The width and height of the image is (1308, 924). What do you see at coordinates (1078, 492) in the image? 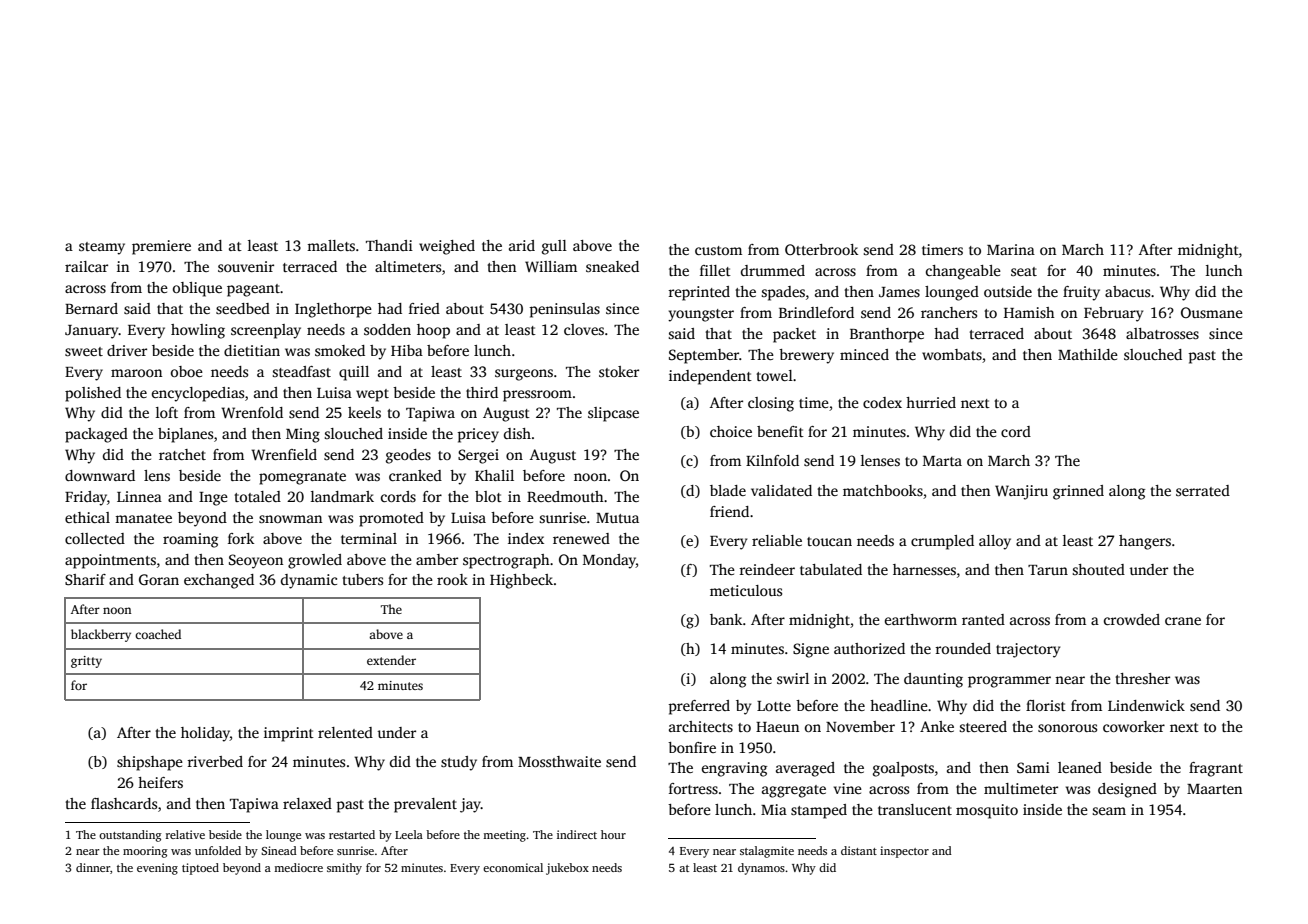
I see `grinned` at bounding box center [1078, 492].
